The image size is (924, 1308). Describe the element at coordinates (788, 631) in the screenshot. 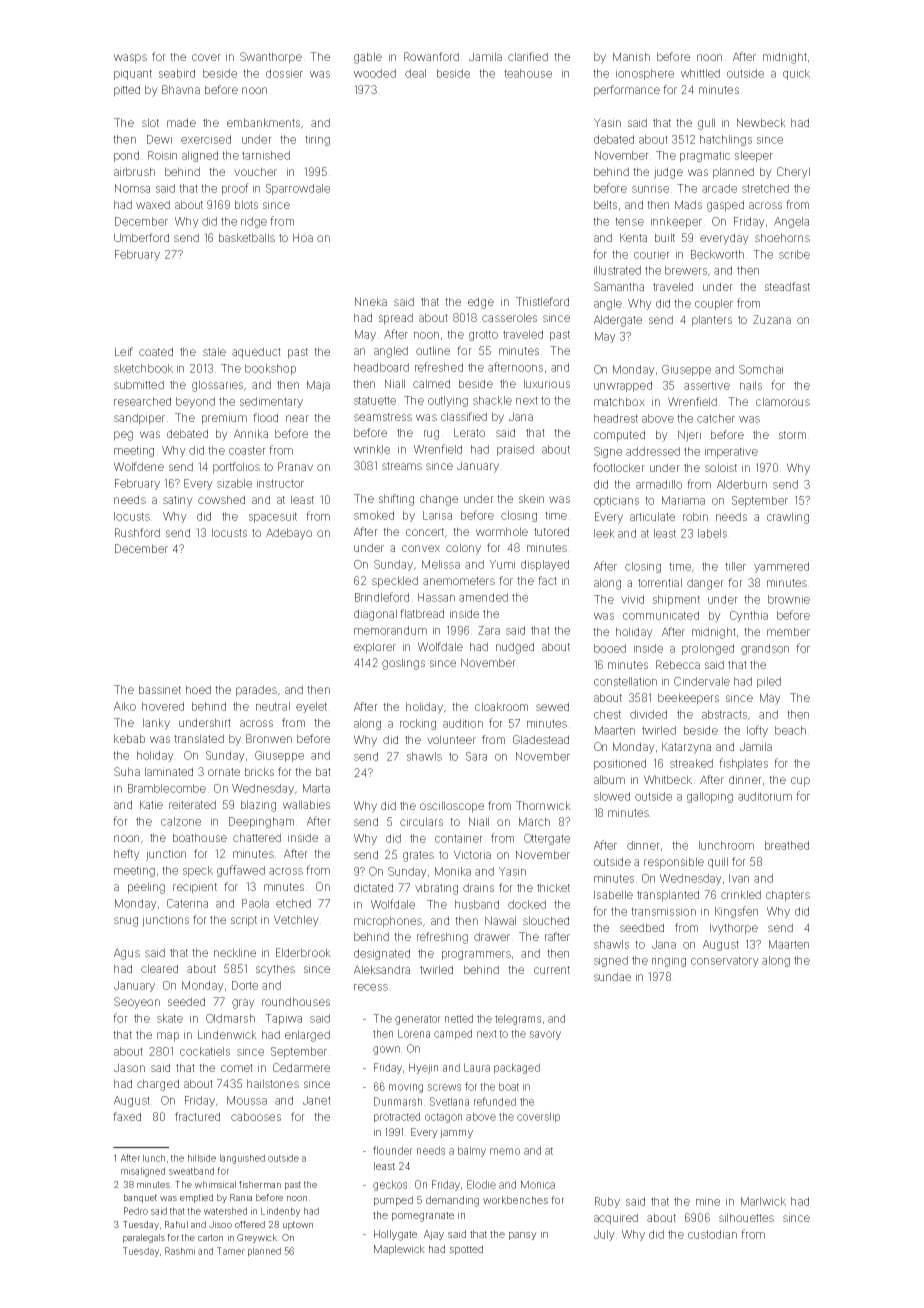

I see `member` at that location.
